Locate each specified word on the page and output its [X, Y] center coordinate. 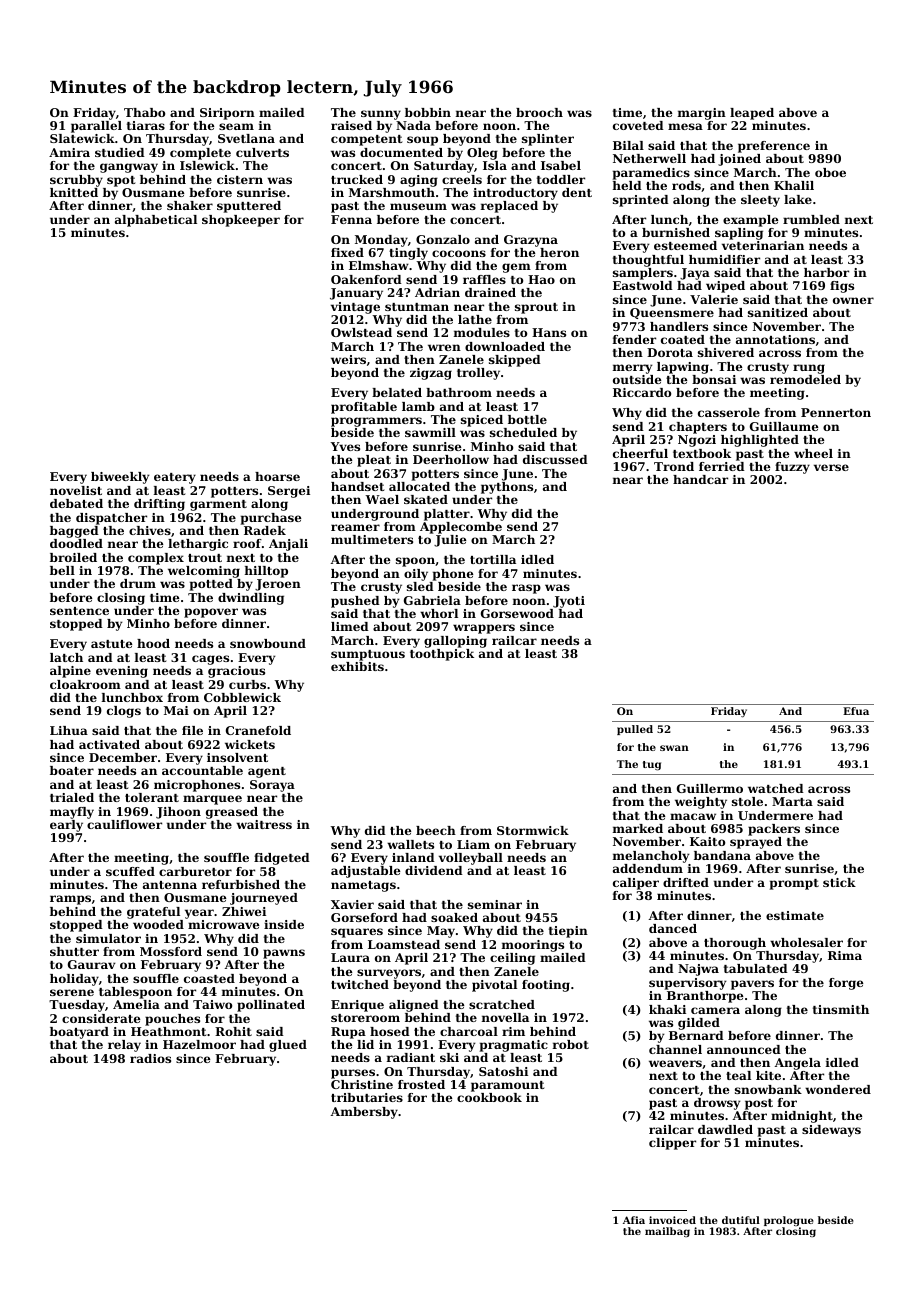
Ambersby [364, 1113]
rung [809, 369]
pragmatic [514, 1046]
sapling [739, 234]
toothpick [442, 655]
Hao [541, 279]
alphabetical [156, 221]
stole [747, 801]
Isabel [561, 165]
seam [236, 126]
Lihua [69, 730]
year [199, 914]
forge [846, 984]
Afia [634, 1220]
